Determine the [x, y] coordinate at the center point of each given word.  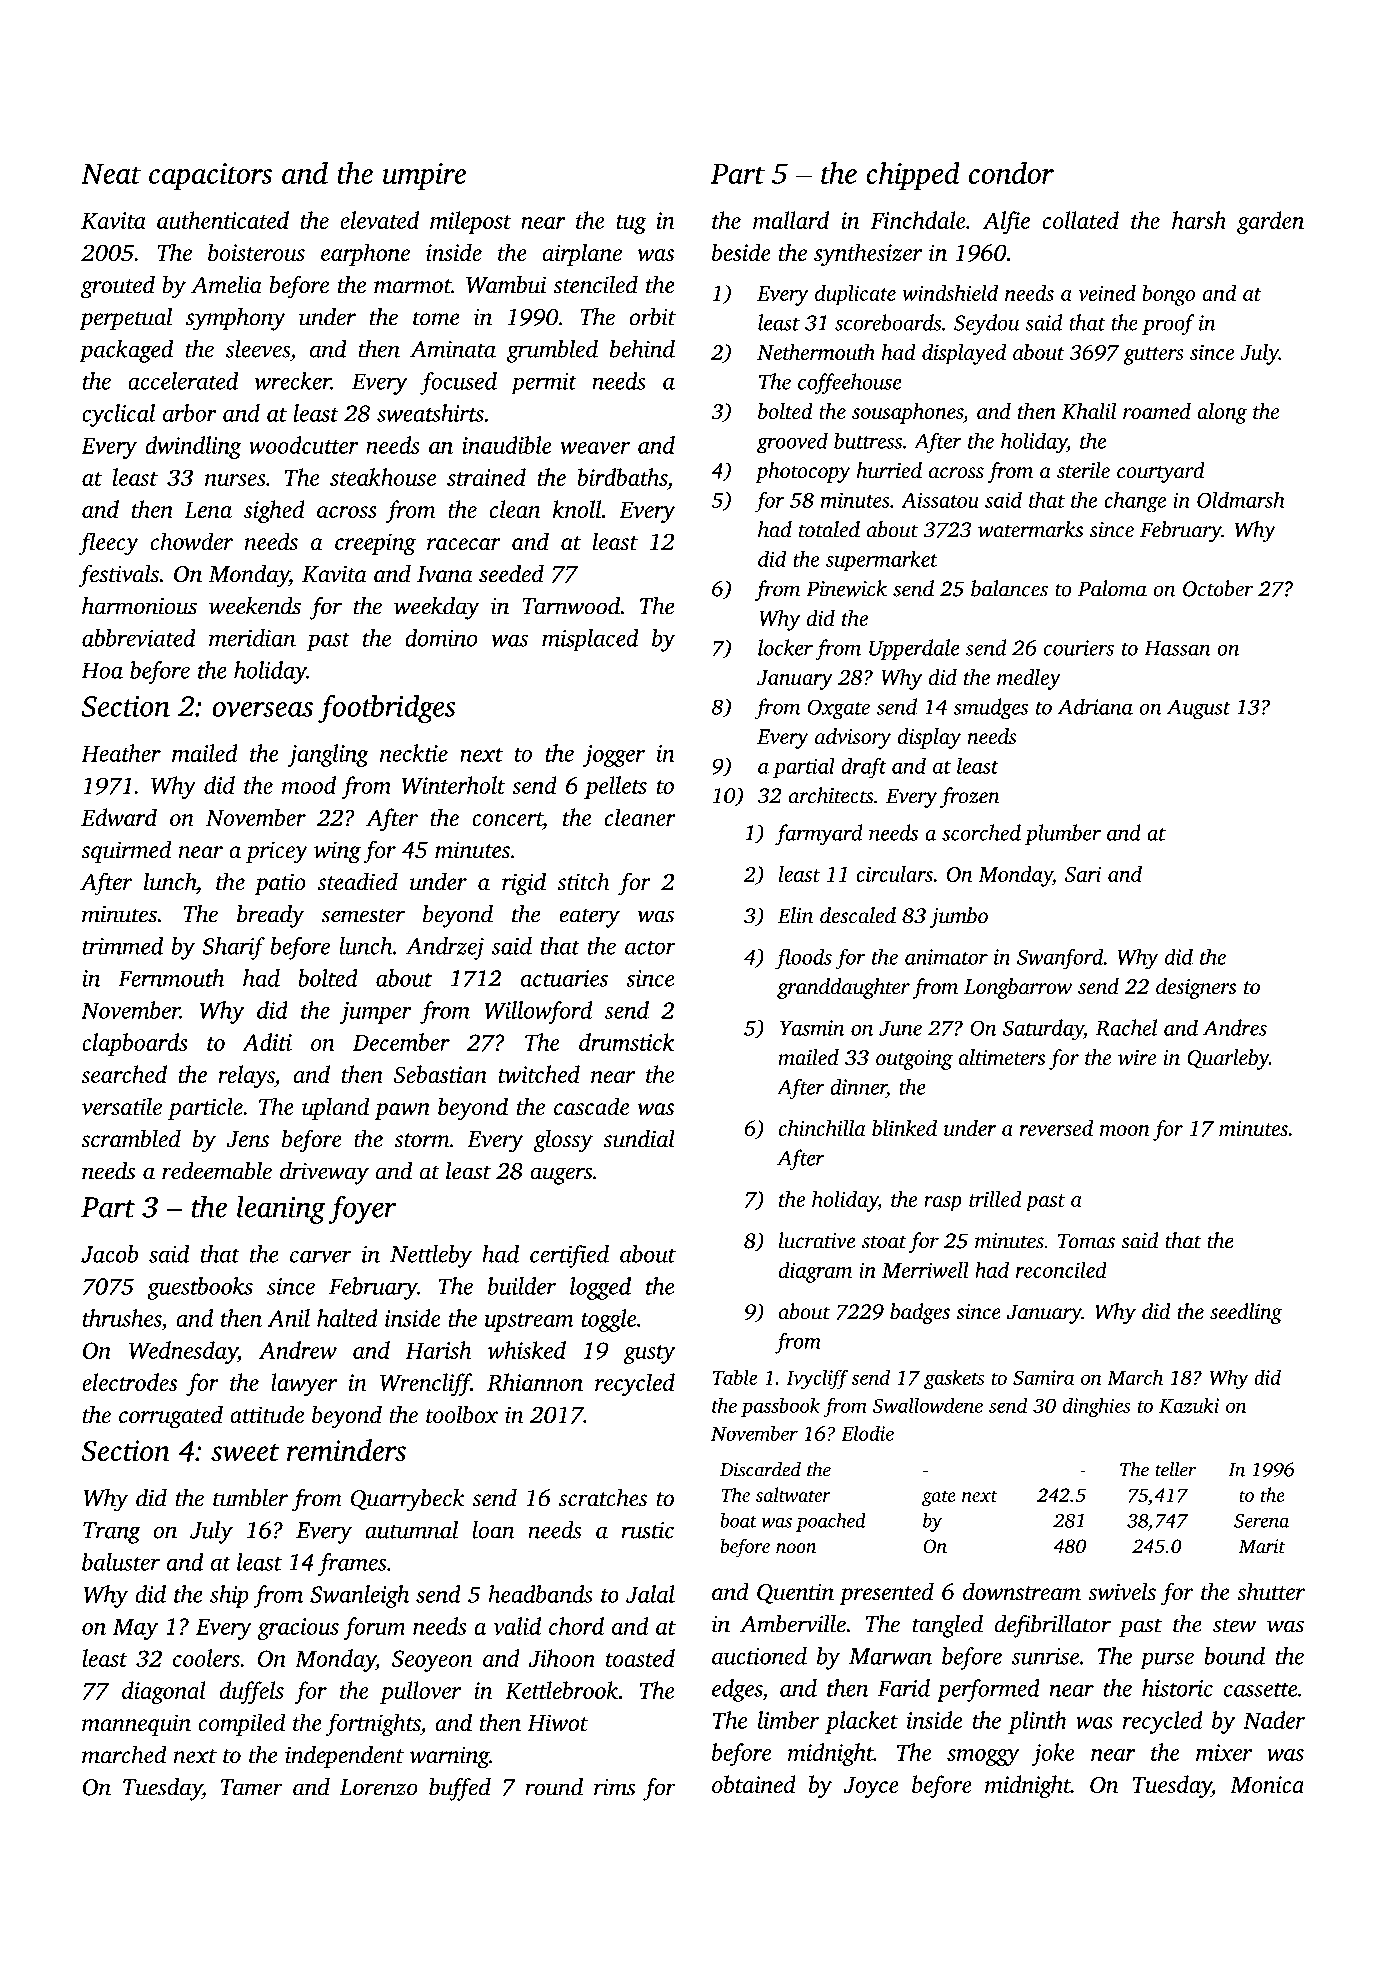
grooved [792, 443]
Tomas [1086, 1241]
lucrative [817, 1240]
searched [124, 1074]
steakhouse [383, 477]
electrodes [129, 1382]
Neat [111, 174]
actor [650, 947]
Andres [1235, 1027]
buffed [460, 1789]
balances [1009, 588]
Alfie [1006, 222]
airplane [582, 254]
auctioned [759, 1656]
